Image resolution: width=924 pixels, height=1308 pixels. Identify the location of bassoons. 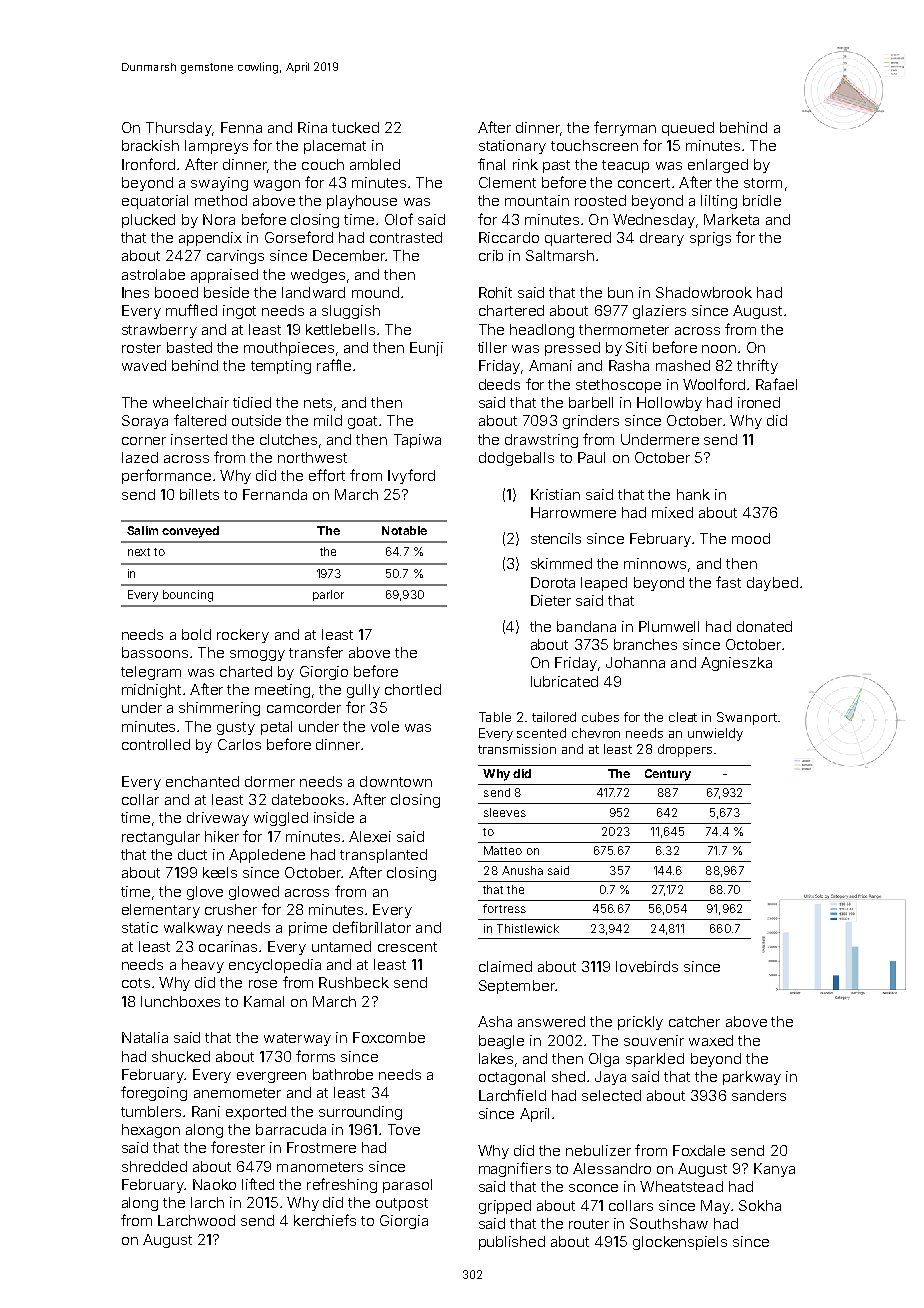
(155, 652).
